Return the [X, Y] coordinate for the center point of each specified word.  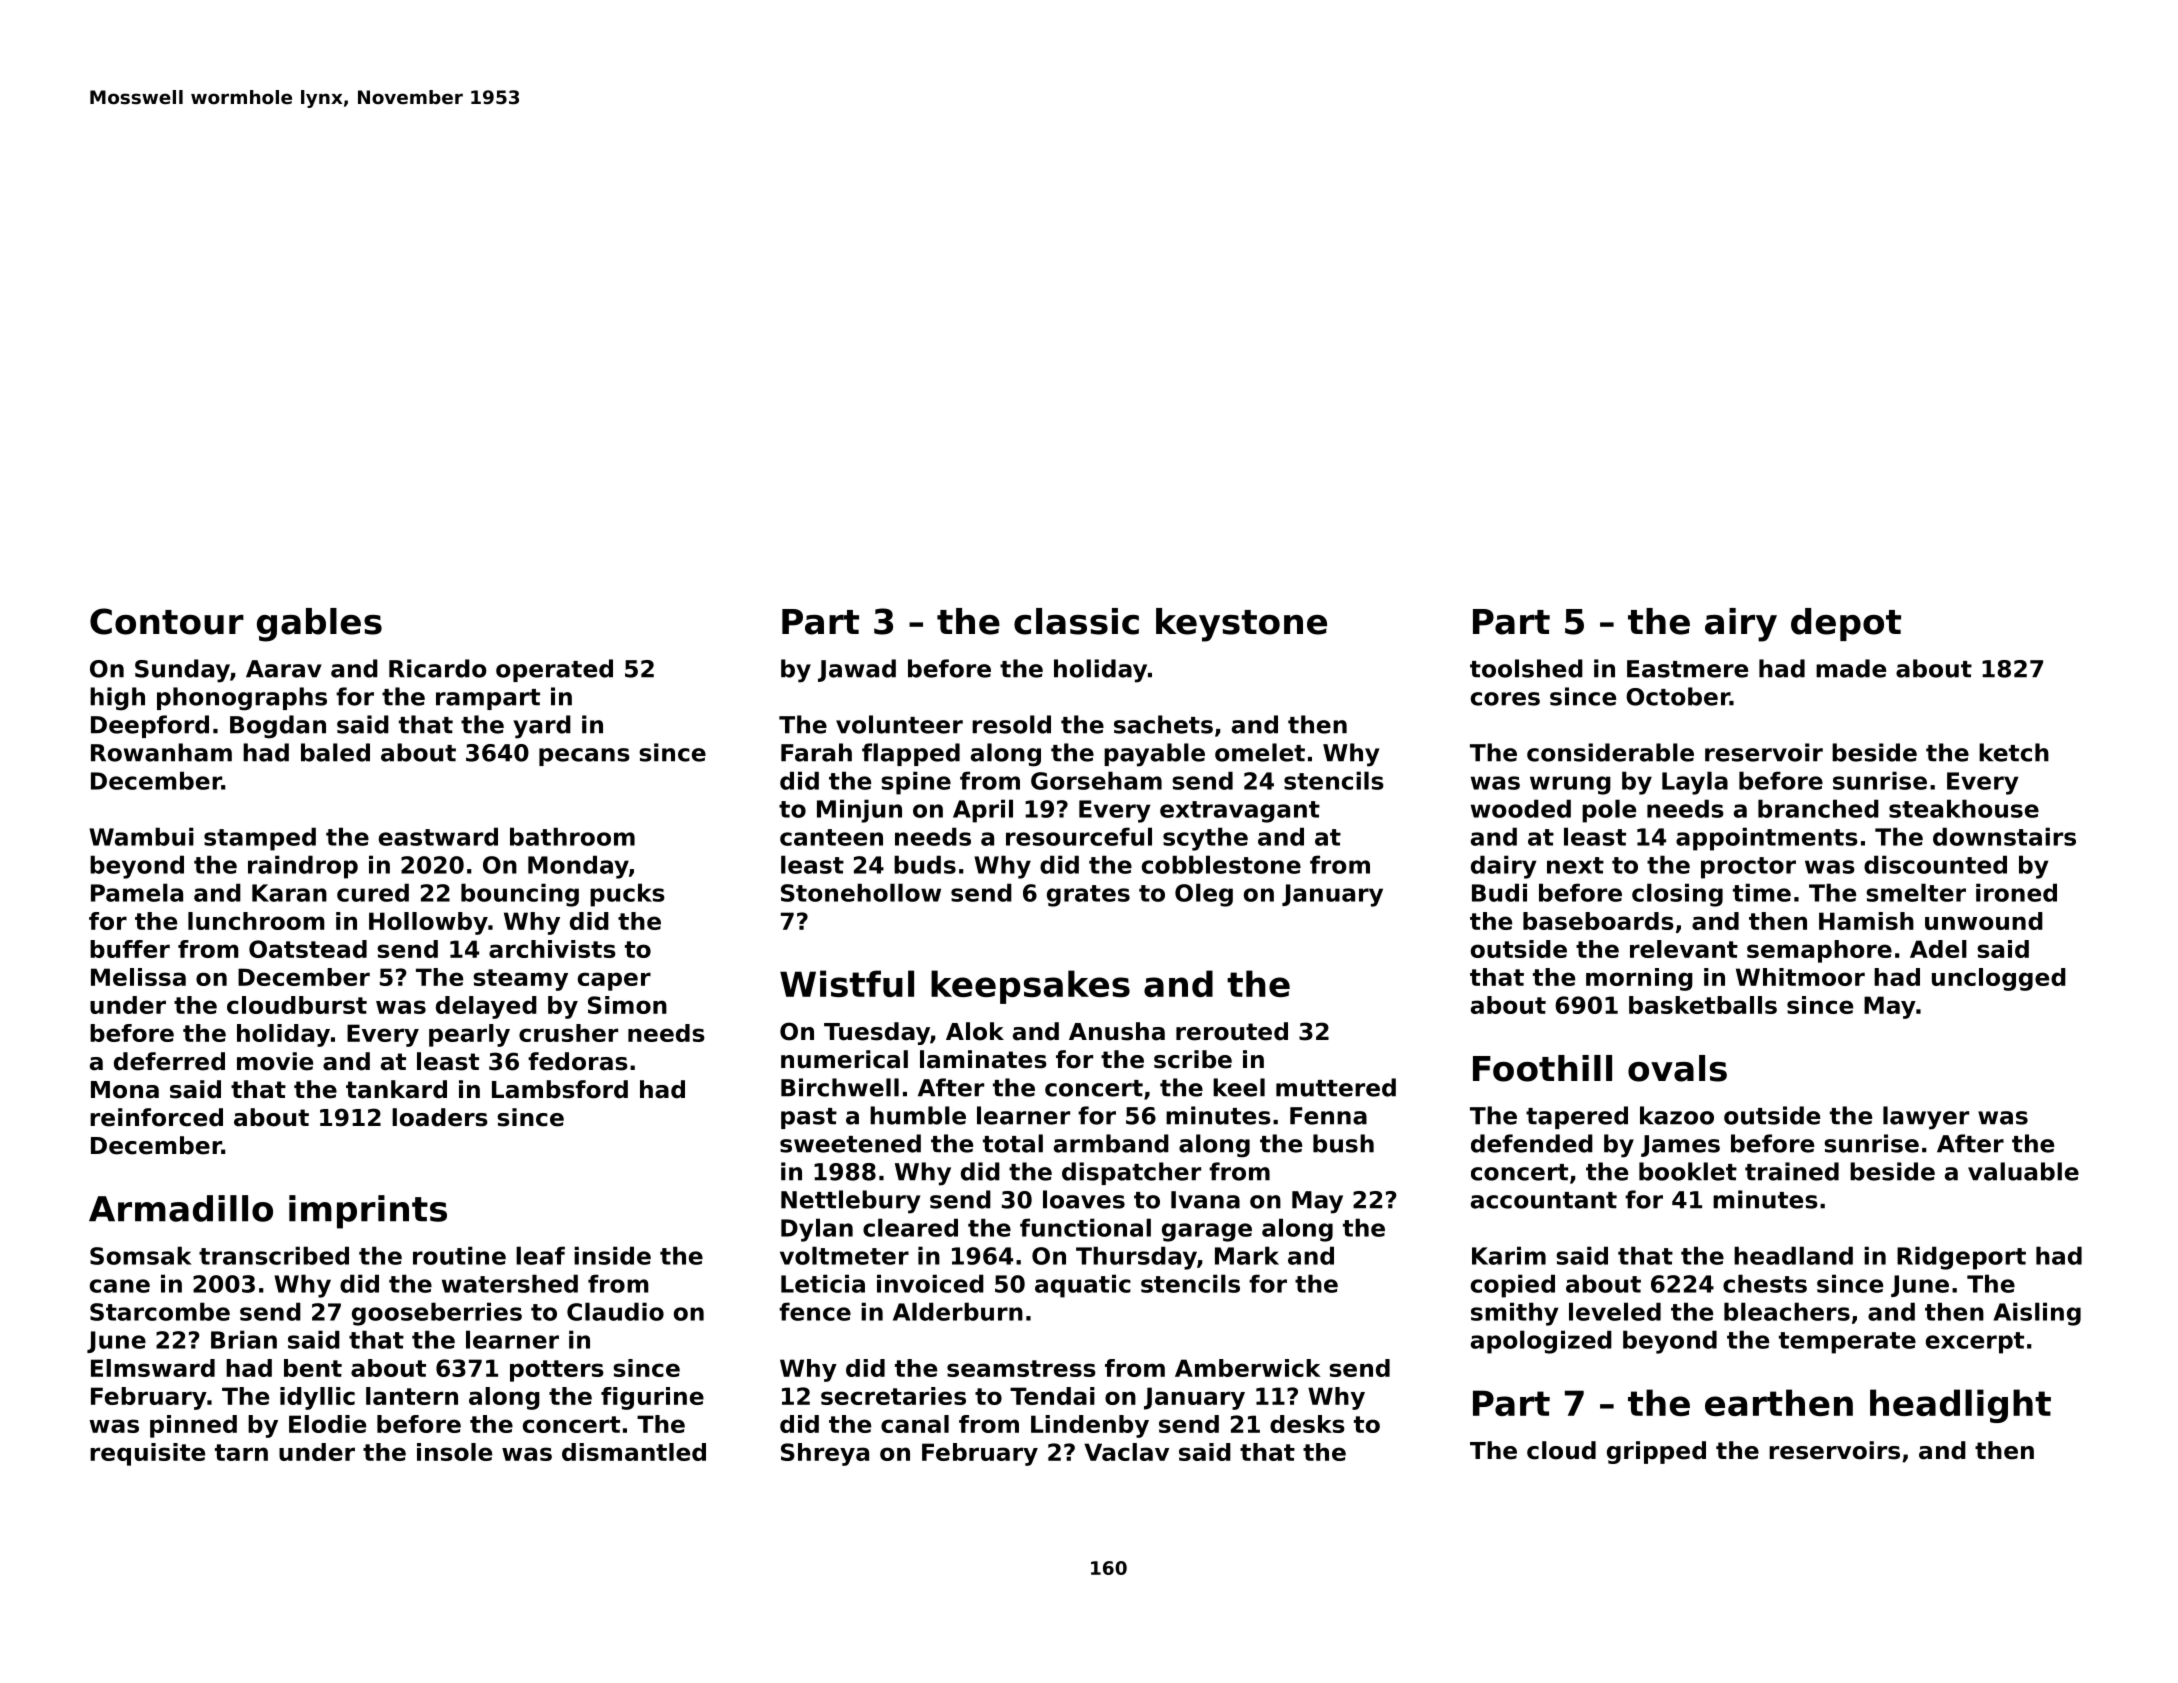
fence [815, 1311]
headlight [1960, 1406]
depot [1846, 624]
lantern [412, 1396]
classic [1076, 621]
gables [319, 625]
